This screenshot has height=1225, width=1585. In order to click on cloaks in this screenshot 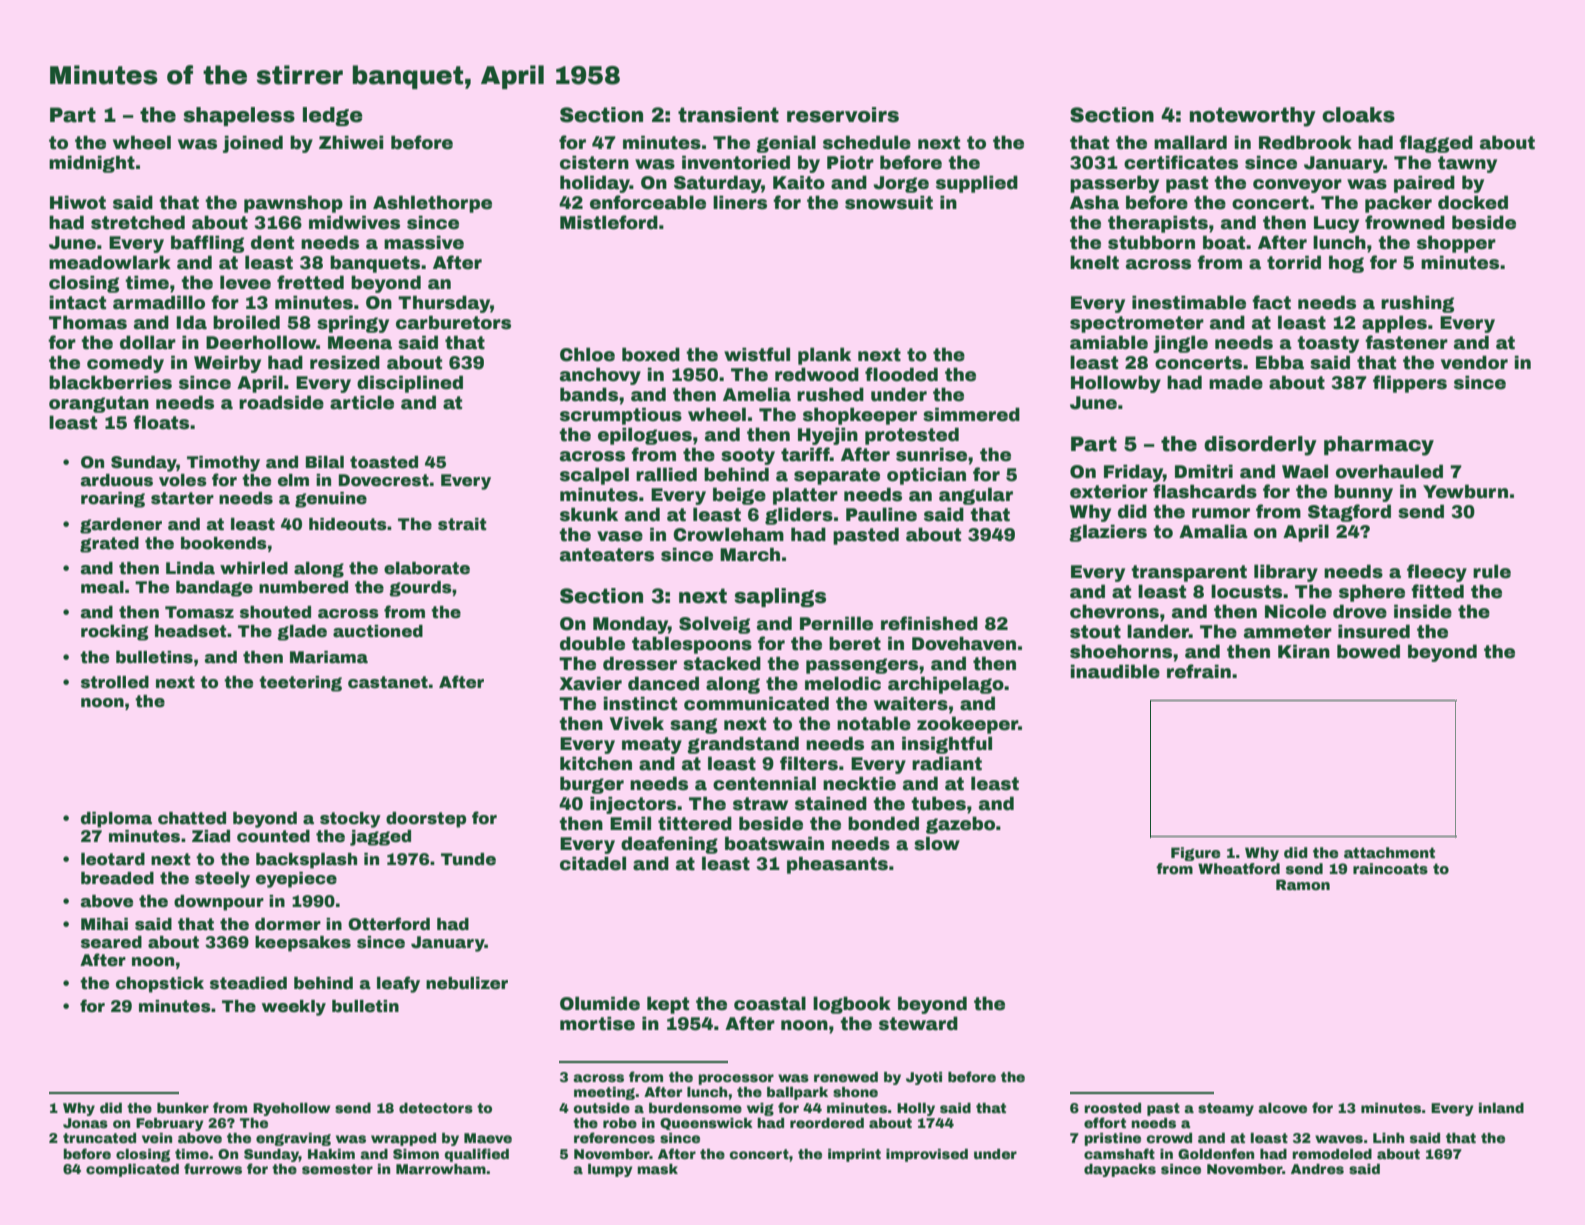, I will do `click(1358, 115)`.
